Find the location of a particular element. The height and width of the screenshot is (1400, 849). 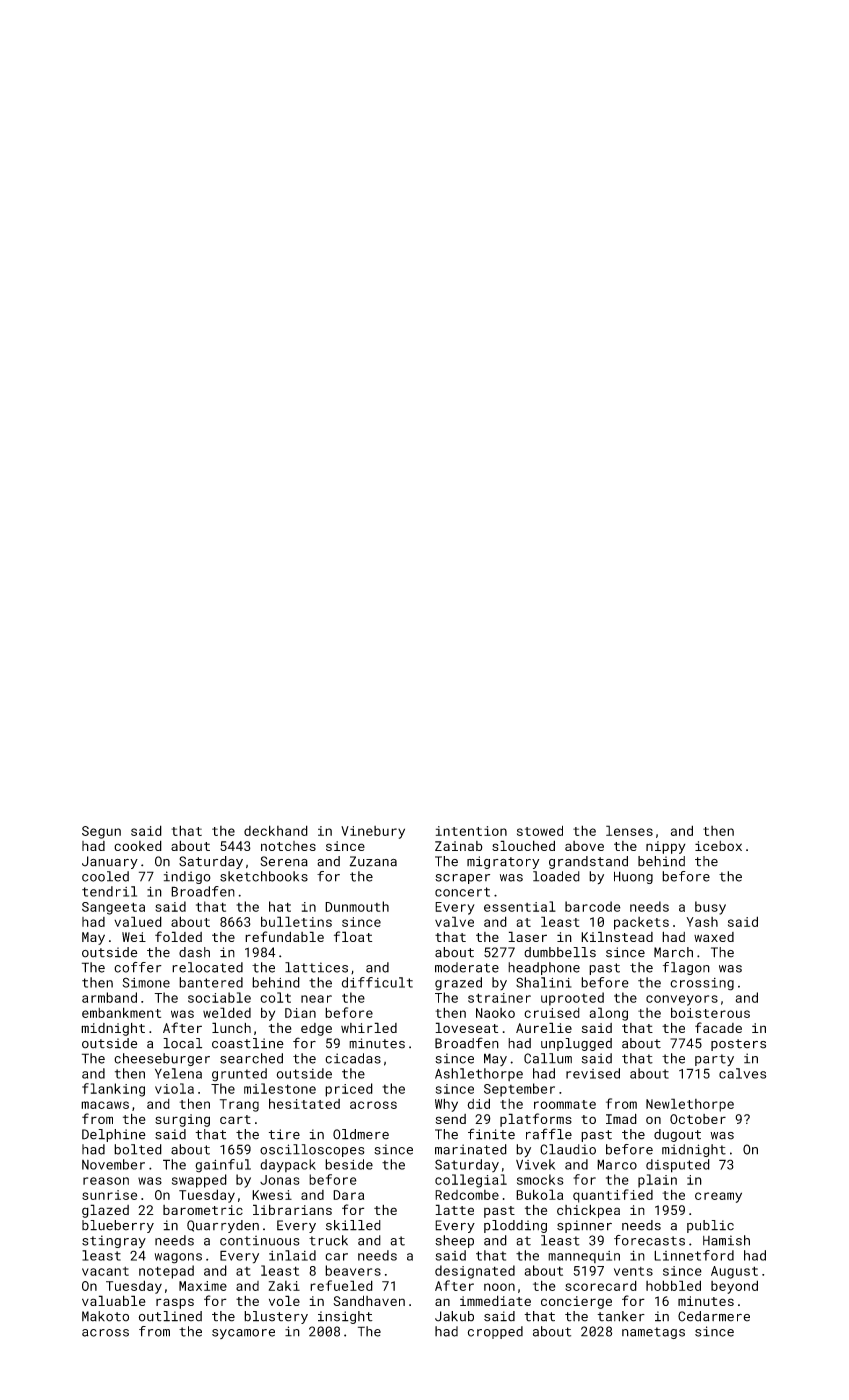

priced is located at coordinates (349, 1090).
